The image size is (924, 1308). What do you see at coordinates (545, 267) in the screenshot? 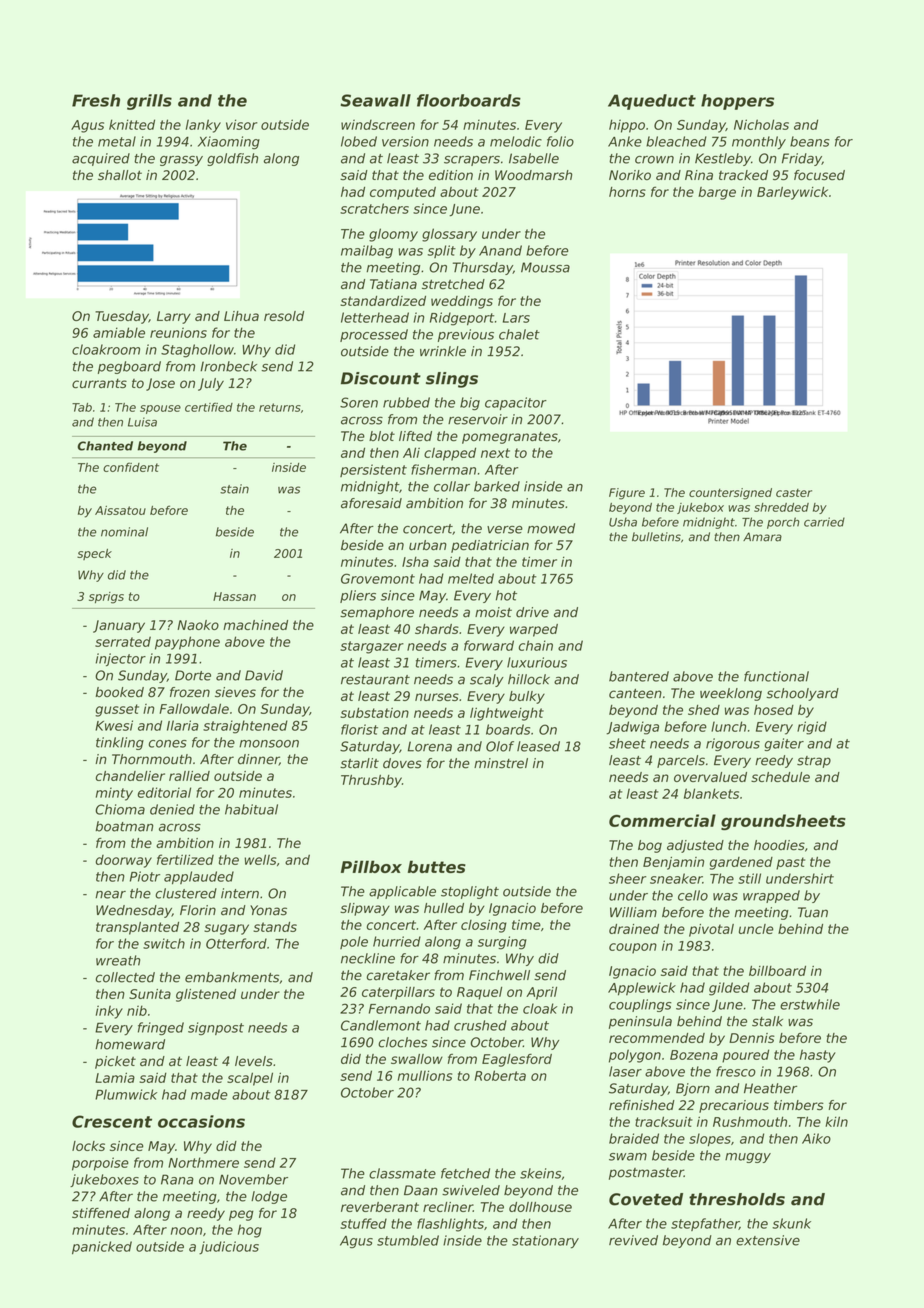
I see `Moussa` at bounding box center [545, 267].
